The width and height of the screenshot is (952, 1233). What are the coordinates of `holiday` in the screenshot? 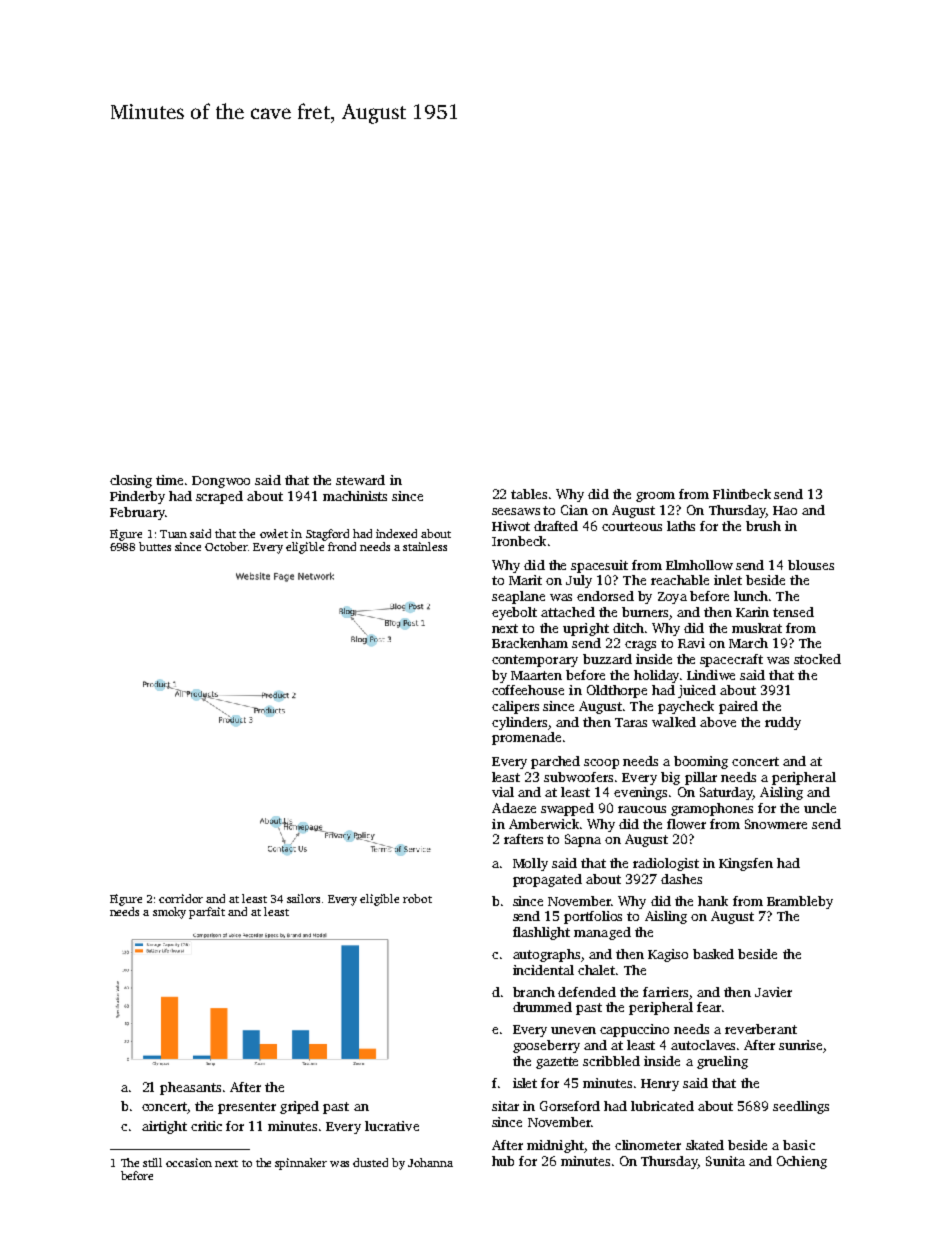 It's located at (656, 676).
